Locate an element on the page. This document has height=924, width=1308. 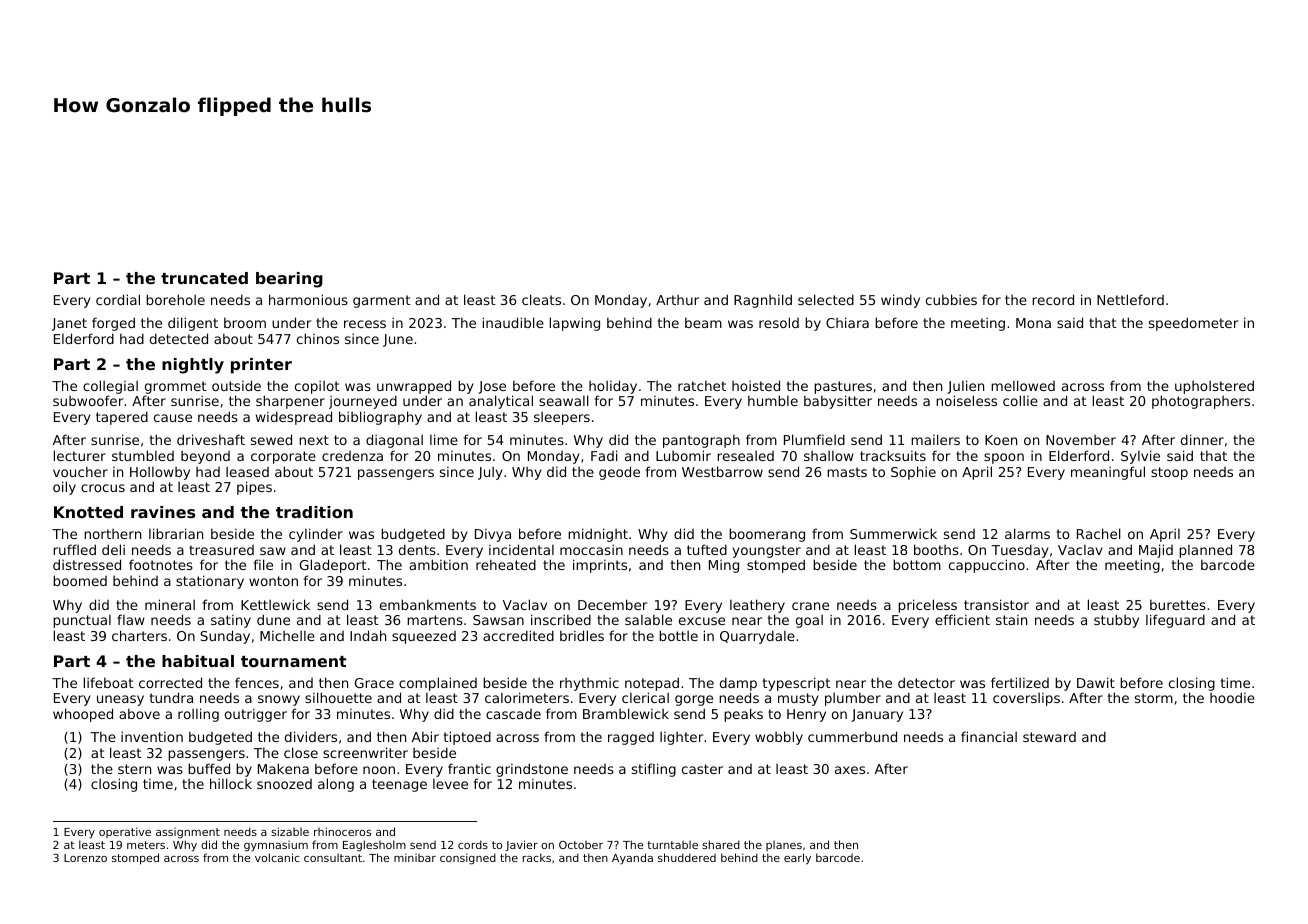
reheated is located at coordinates (506, 564).
